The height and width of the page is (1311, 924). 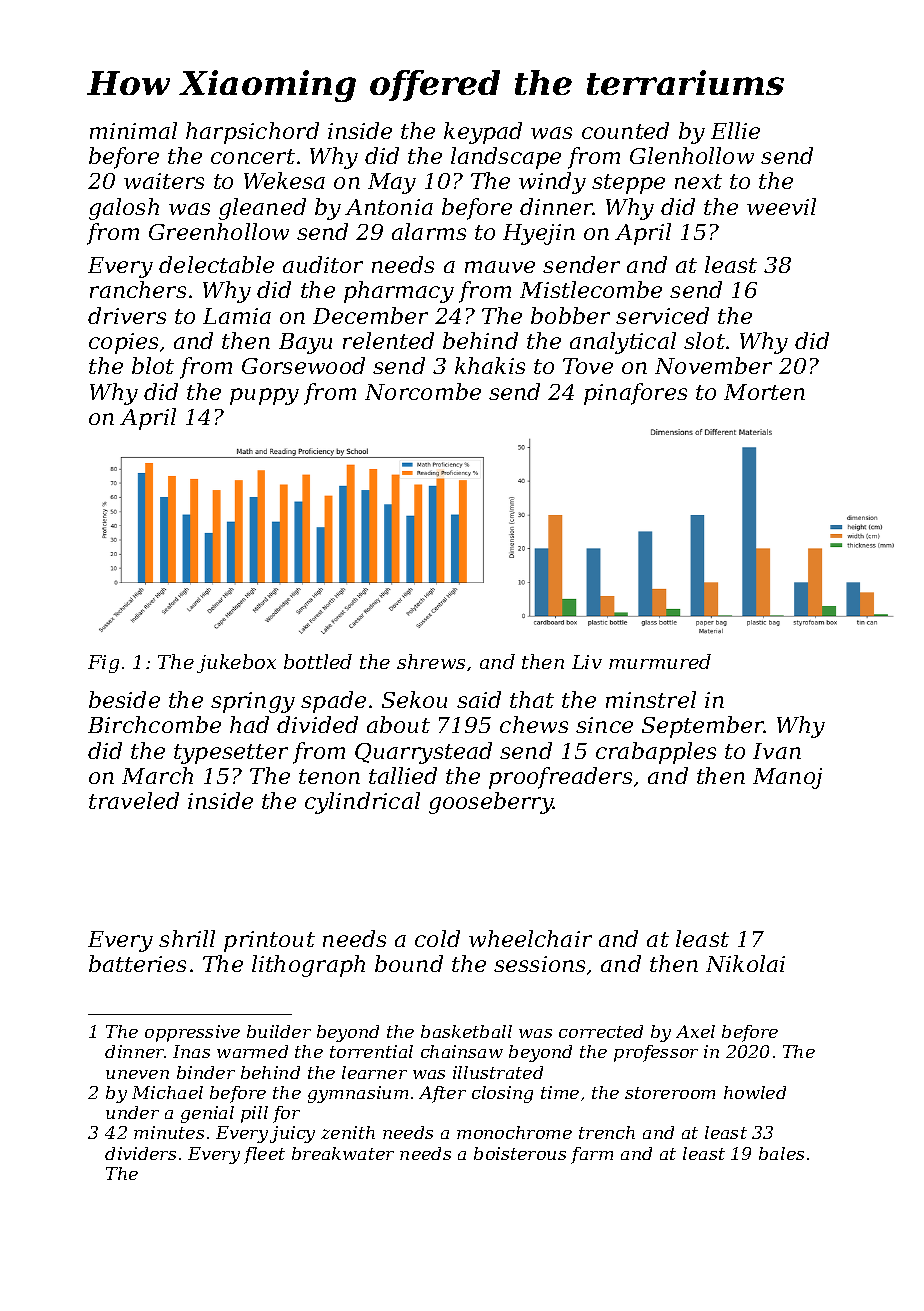 What do you see at coordinates (735, 130) in the page?
I see `Ellie` at bounding box center [735, 130].
